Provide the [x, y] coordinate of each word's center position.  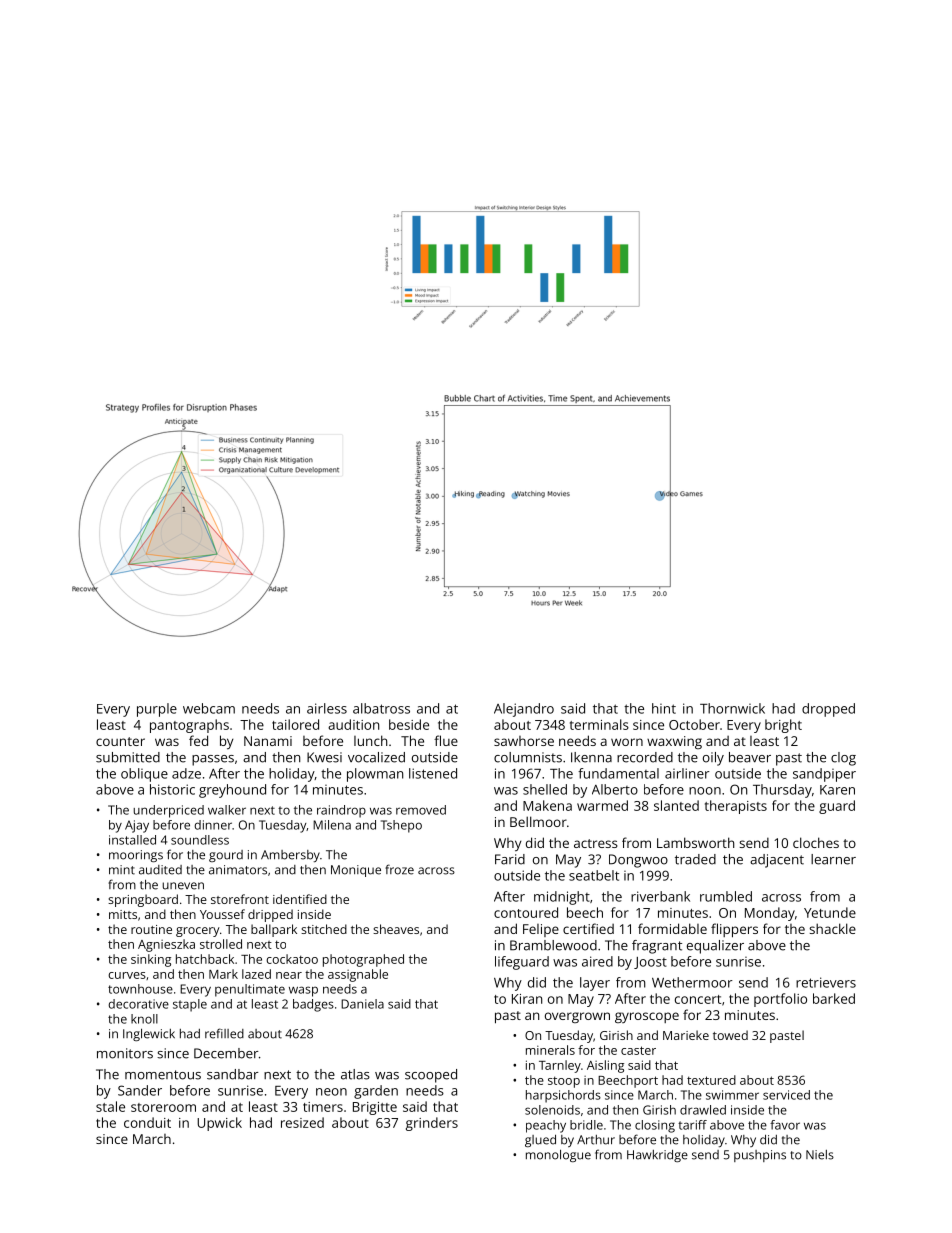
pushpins [760, 1156]
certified [588, 928]
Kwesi [324, 757]
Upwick [219, 1124]
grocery [198, 932]
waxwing [674, 742]
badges [313, 1005]
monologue [558, 1156]
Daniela [362, 1004]
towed [730, 1035]
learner [833, 859]
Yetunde [830, 912]
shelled [545, 789]
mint [122, 870]
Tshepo [401, 826]
